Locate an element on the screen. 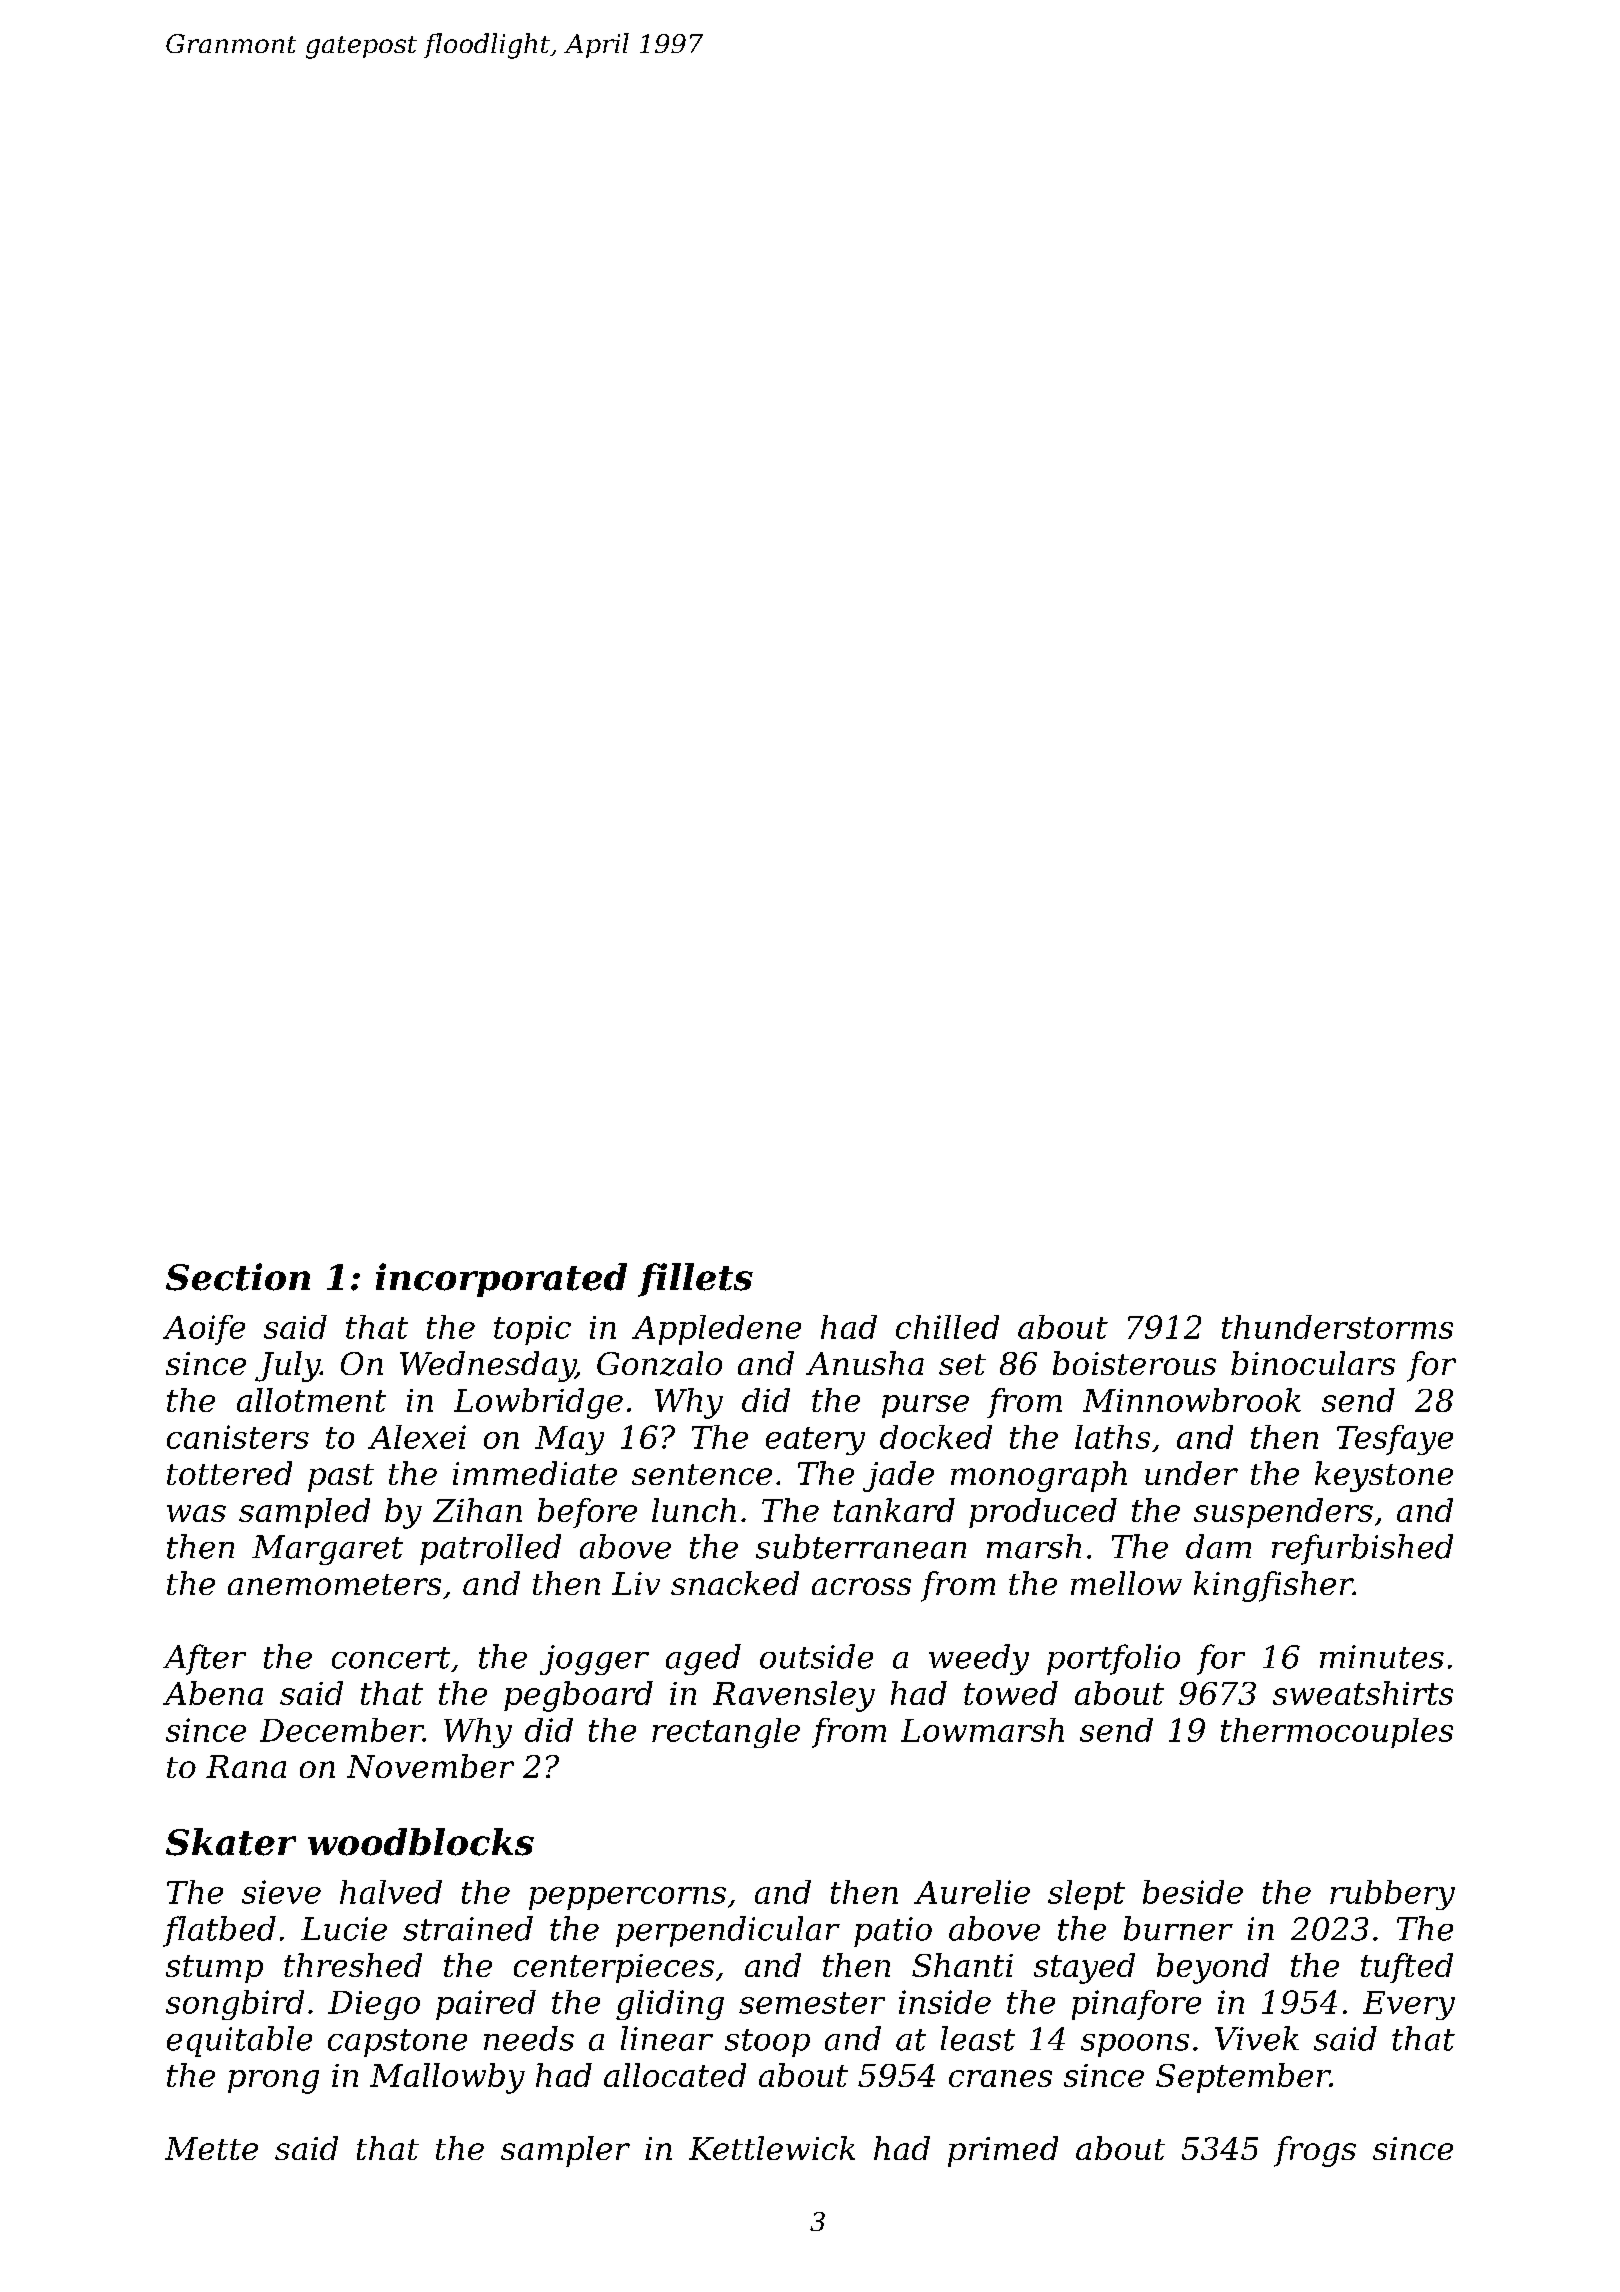 This screenshot has width=1620, height=2292. Aurelie is located at coordinates (972, 1892).
